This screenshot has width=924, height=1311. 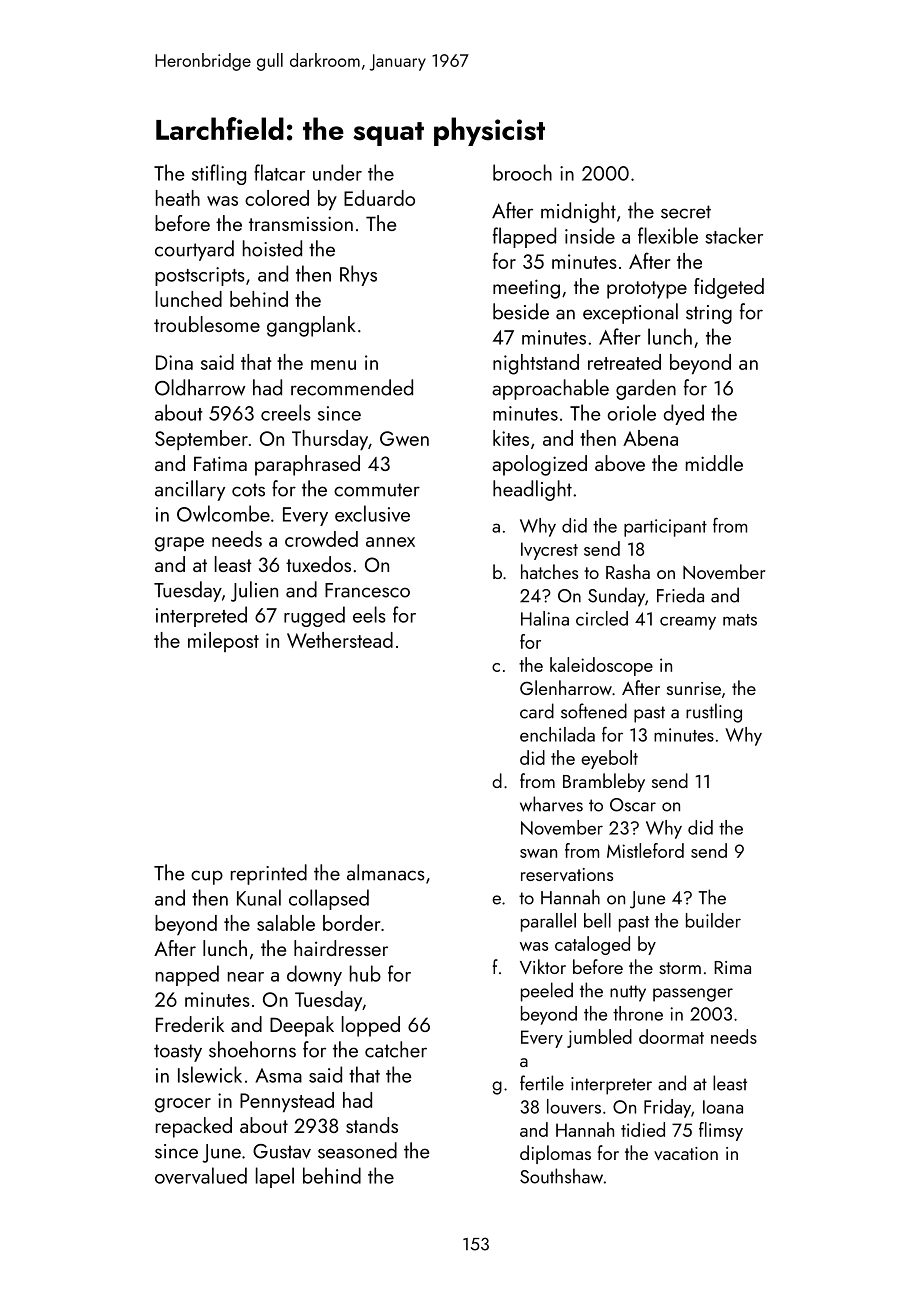 I want to click on lapel, so click(x=275, y=1177).
